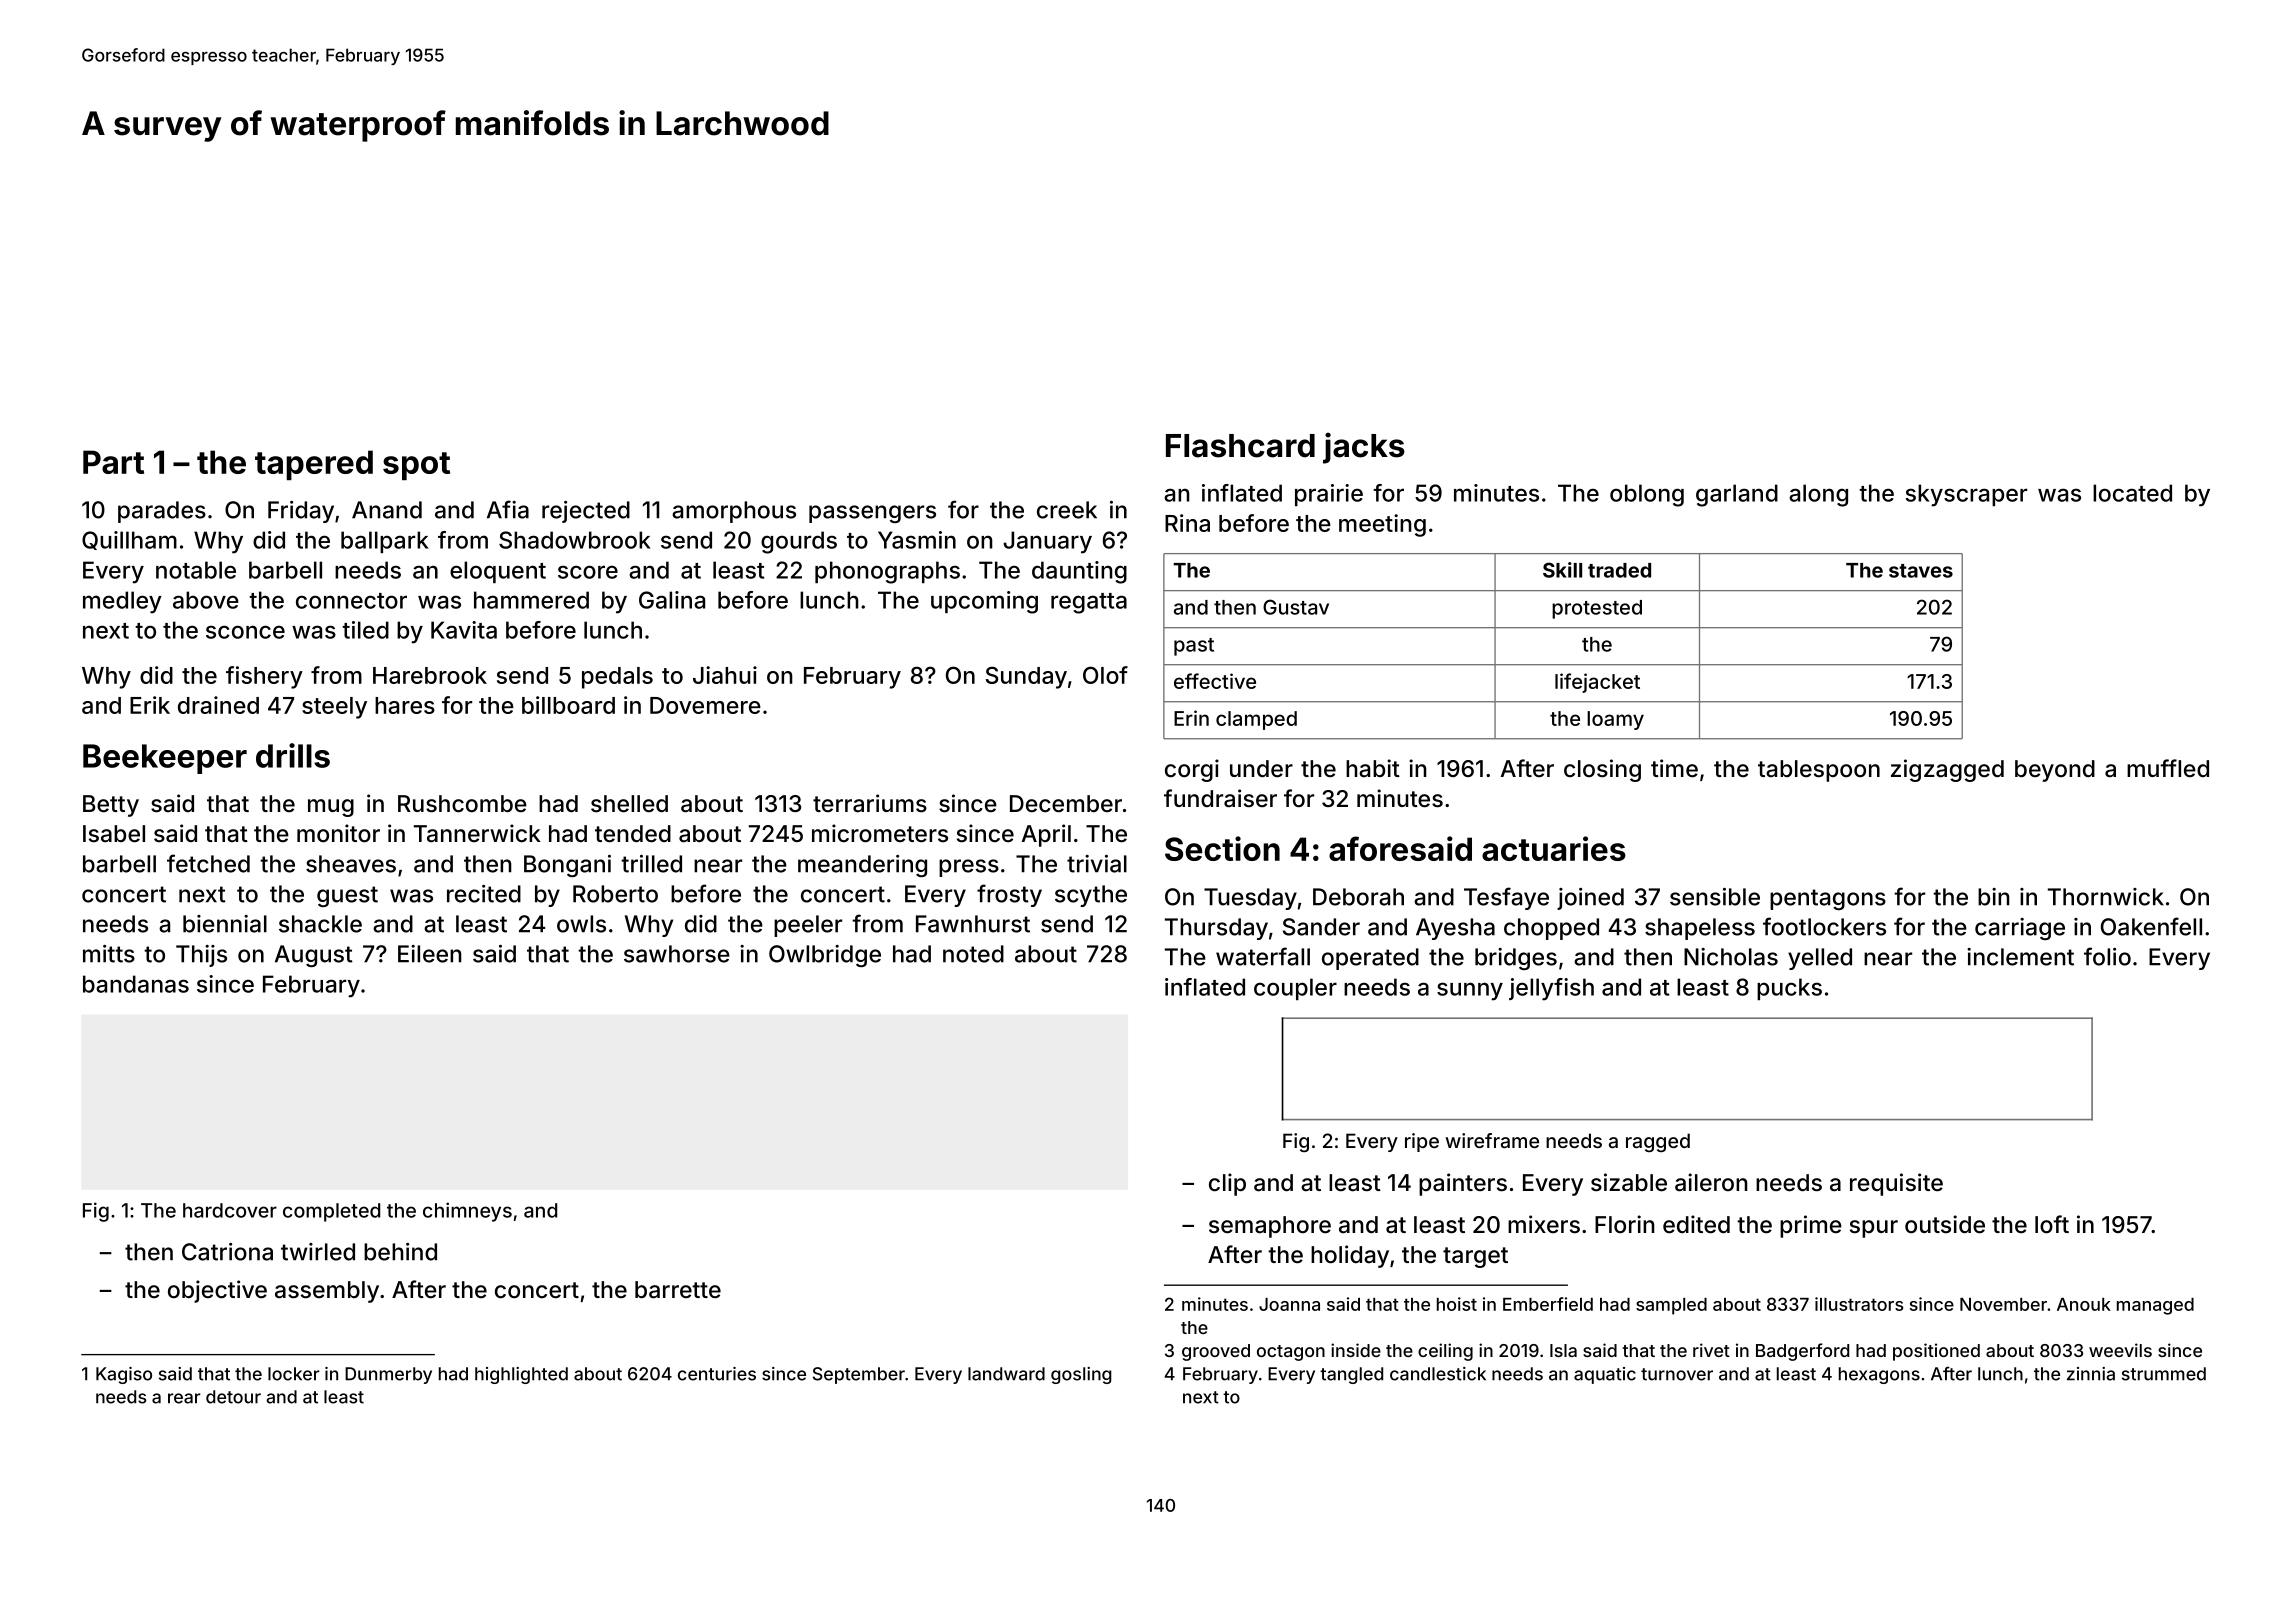 This page has height=1620, width=2292. Describe the element at coordinates (136, 984) in the page. I see `bandanas` at that location.
